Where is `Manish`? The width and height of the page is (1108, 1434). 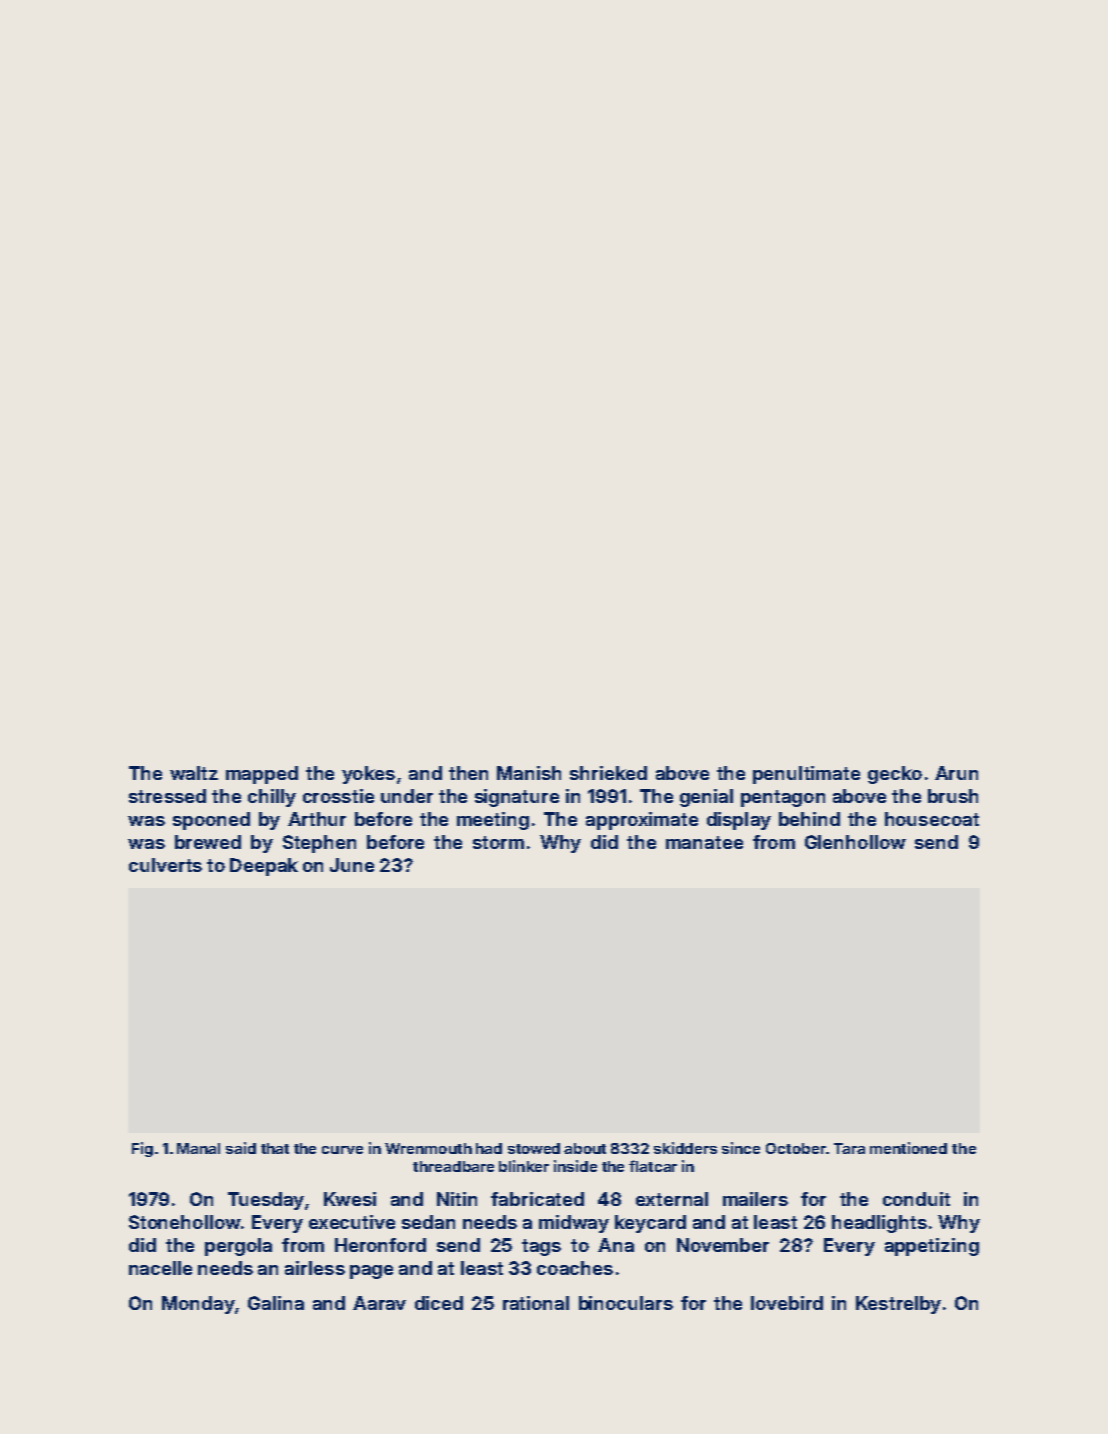 Manish is located at coordinates (529, 773).
